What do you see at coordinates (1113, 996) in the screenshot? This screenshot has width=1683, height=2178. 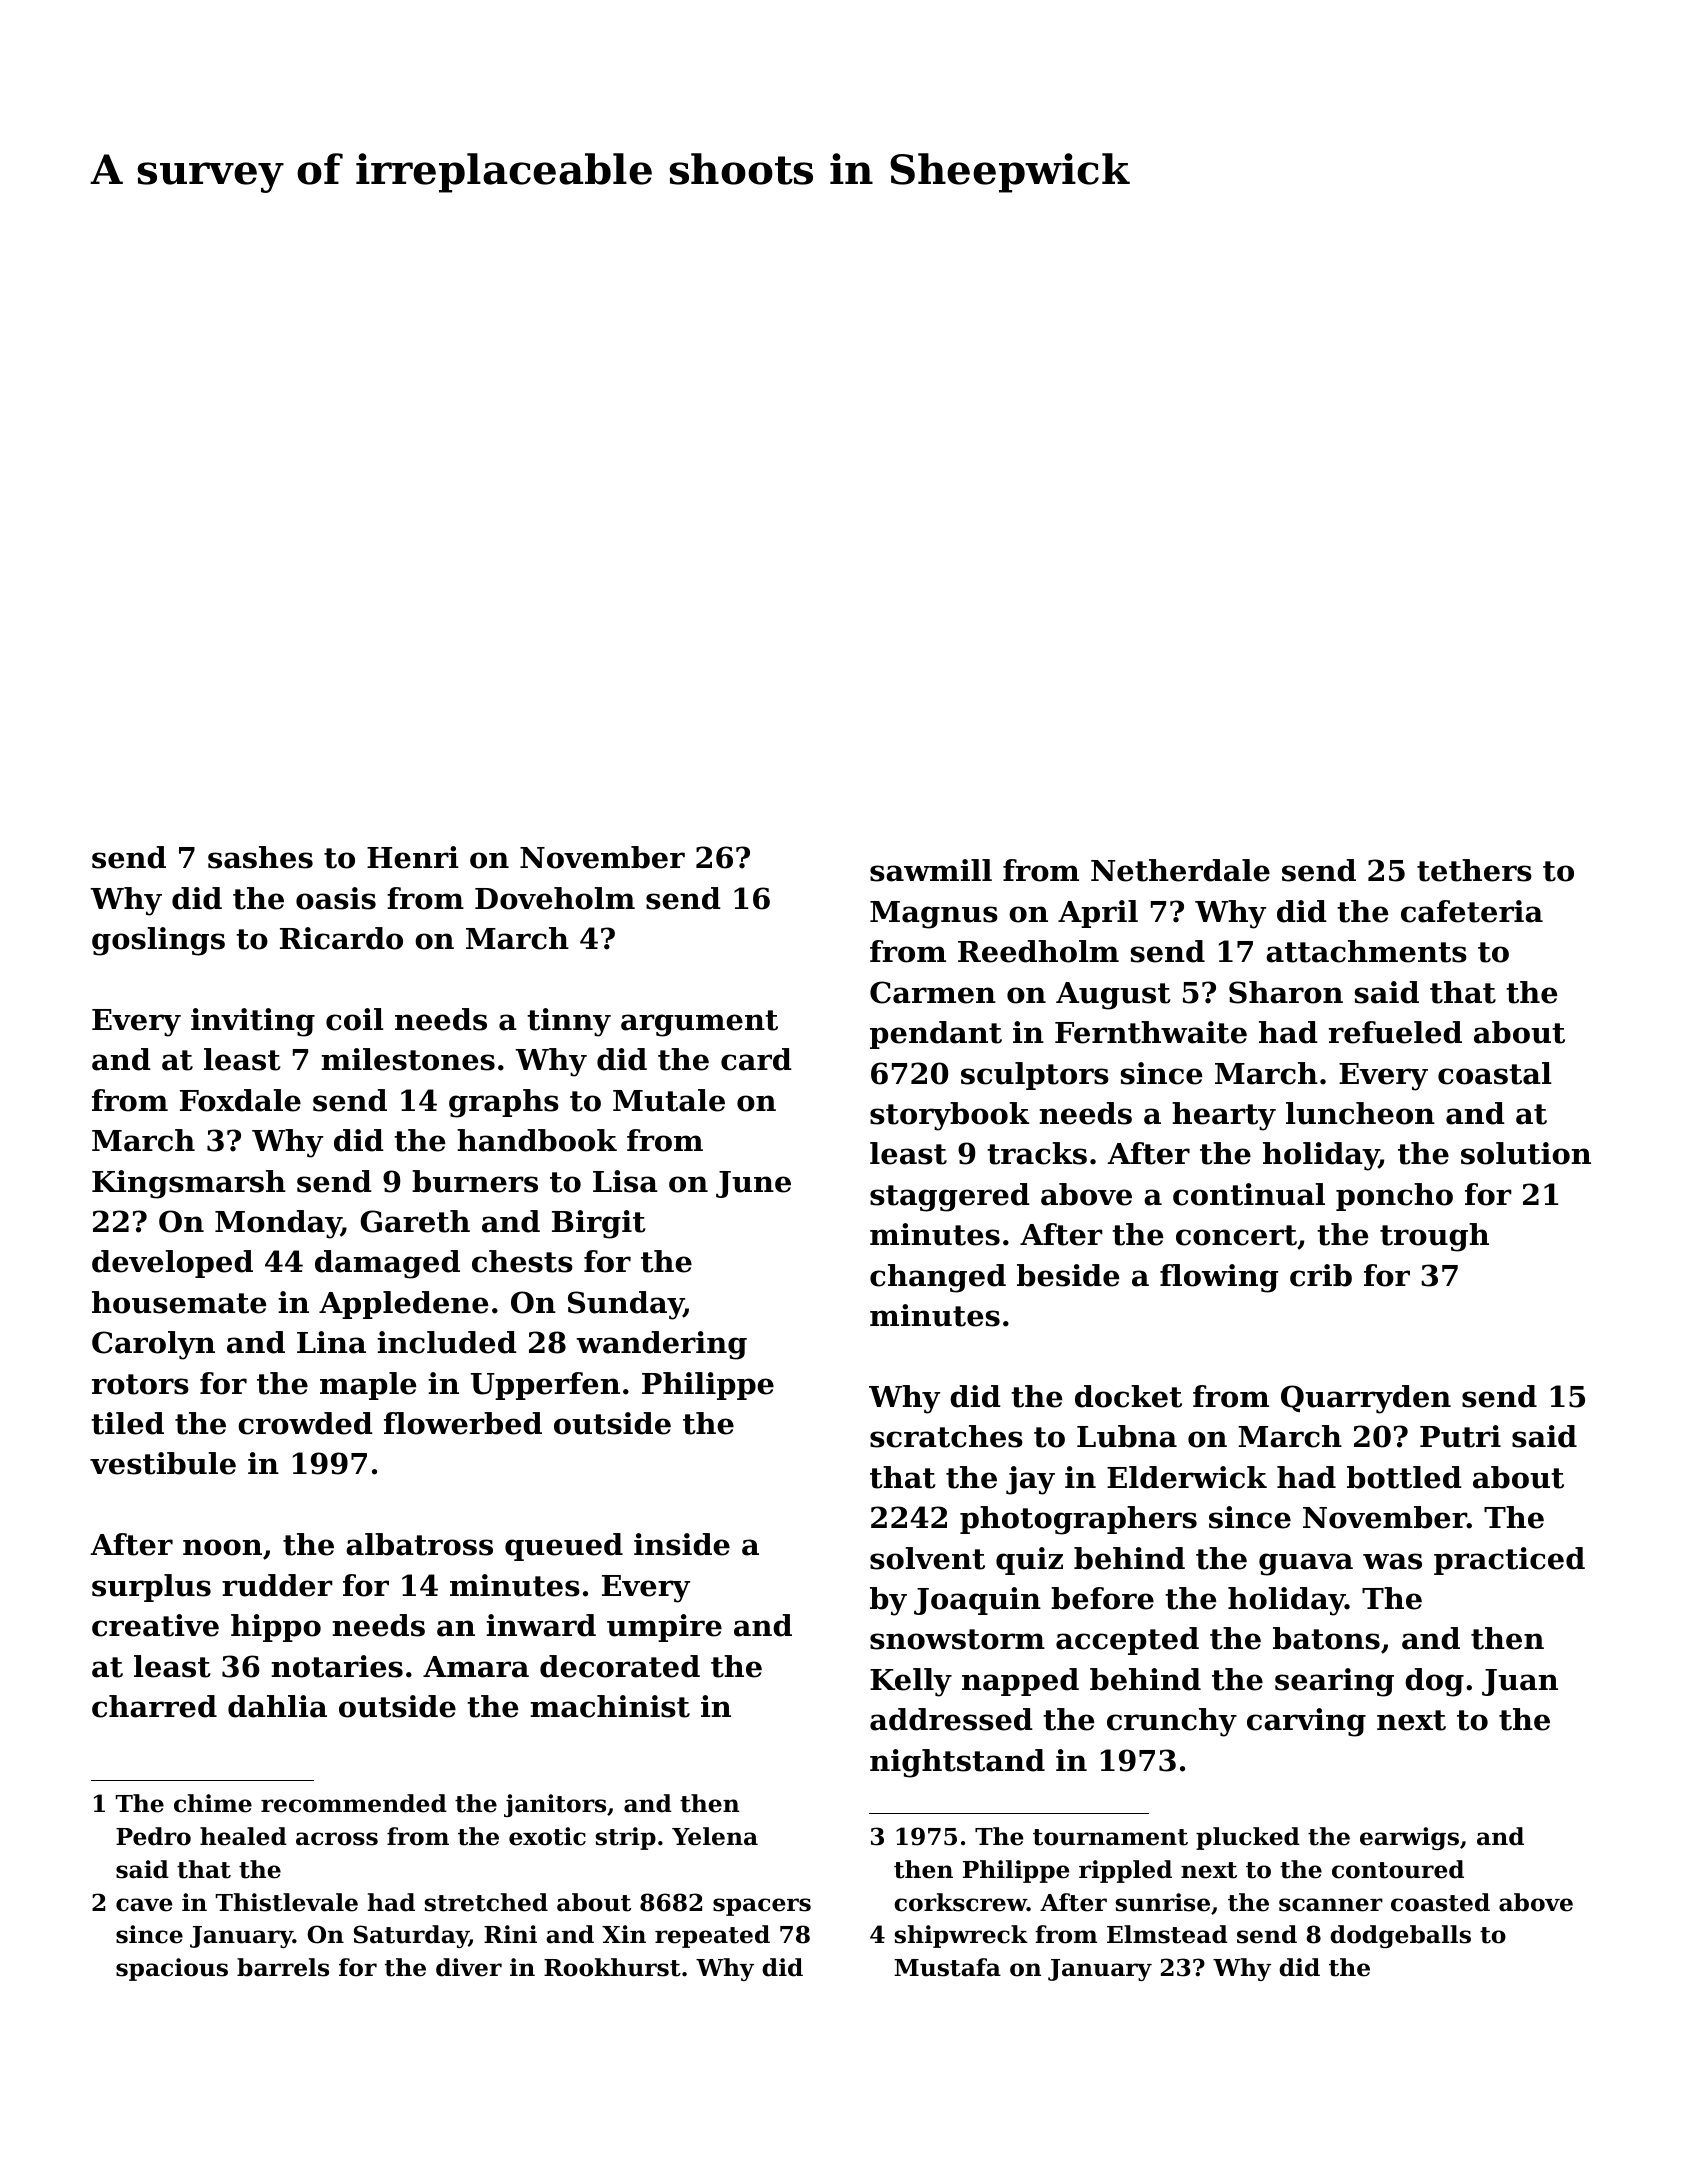 I see `August` at bounding box center [1113, 996].
